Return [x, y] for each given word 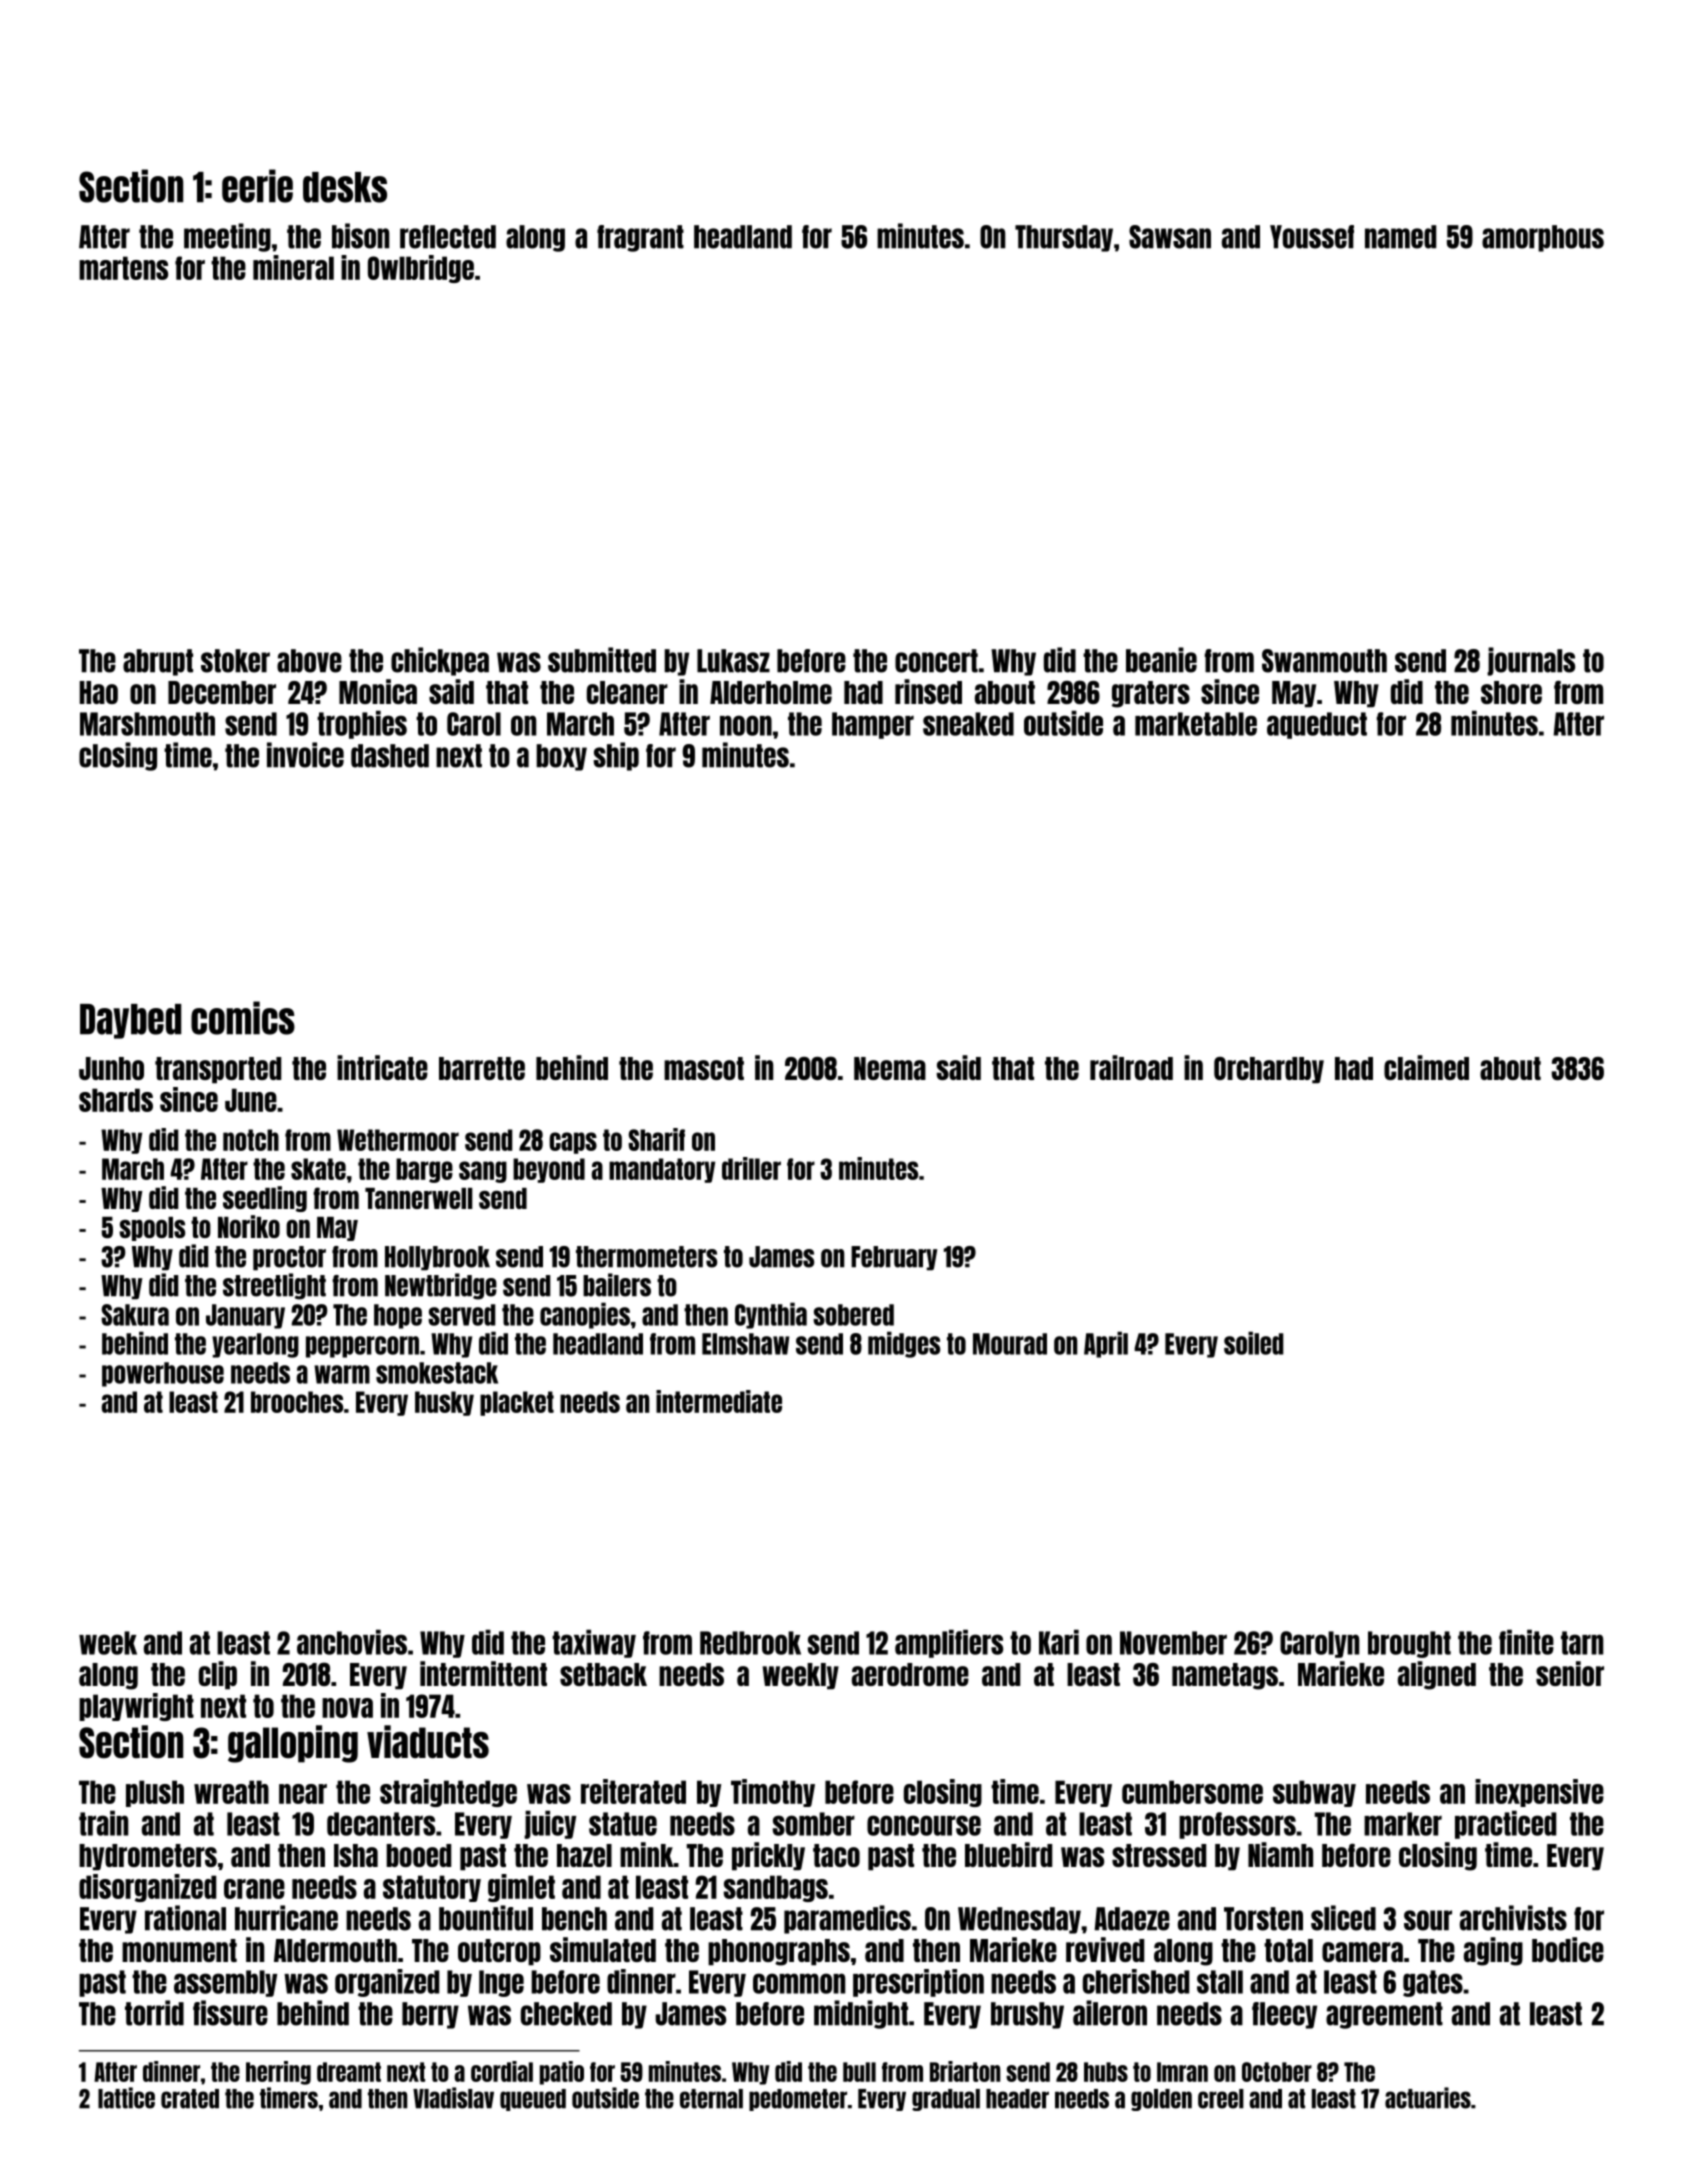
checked [566, 2014]
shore [1511, 692]
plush [155, 1793]
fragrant [640, 238]
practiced [1505, 1824]
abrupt [158, 662]
